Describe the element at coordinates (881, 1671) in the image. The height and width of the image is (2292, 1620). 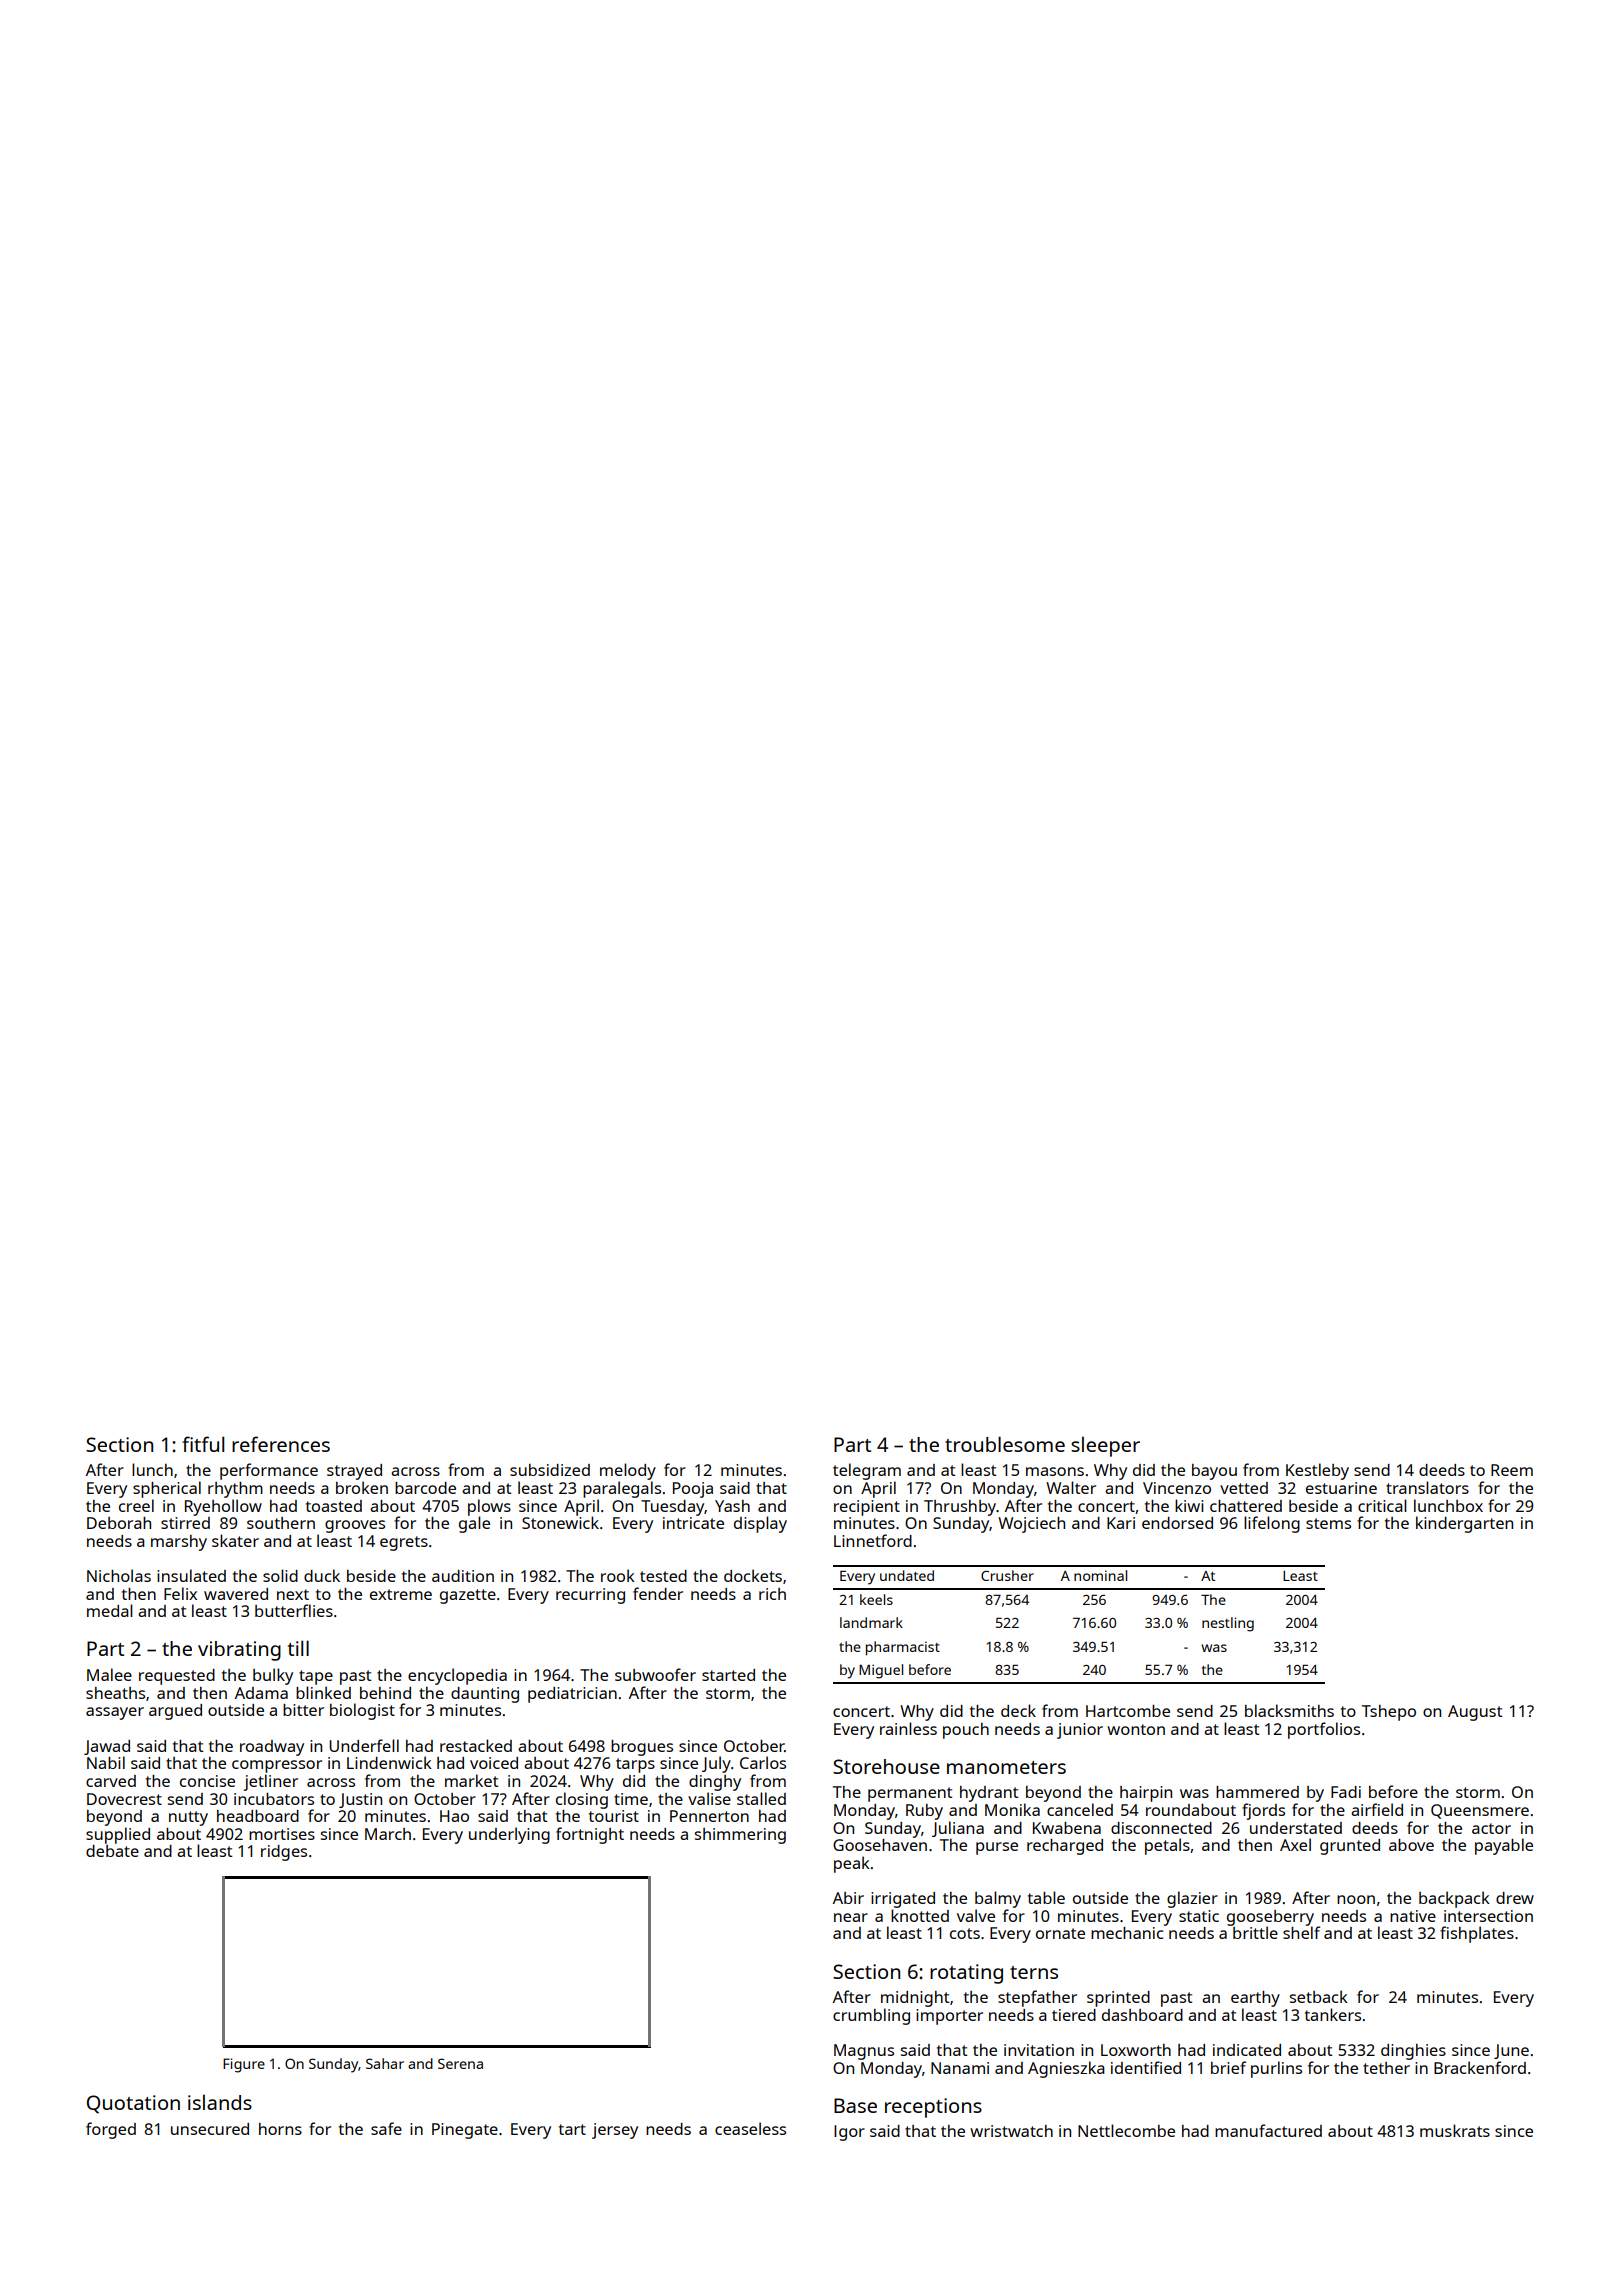
I see `Miguel` at that location.
